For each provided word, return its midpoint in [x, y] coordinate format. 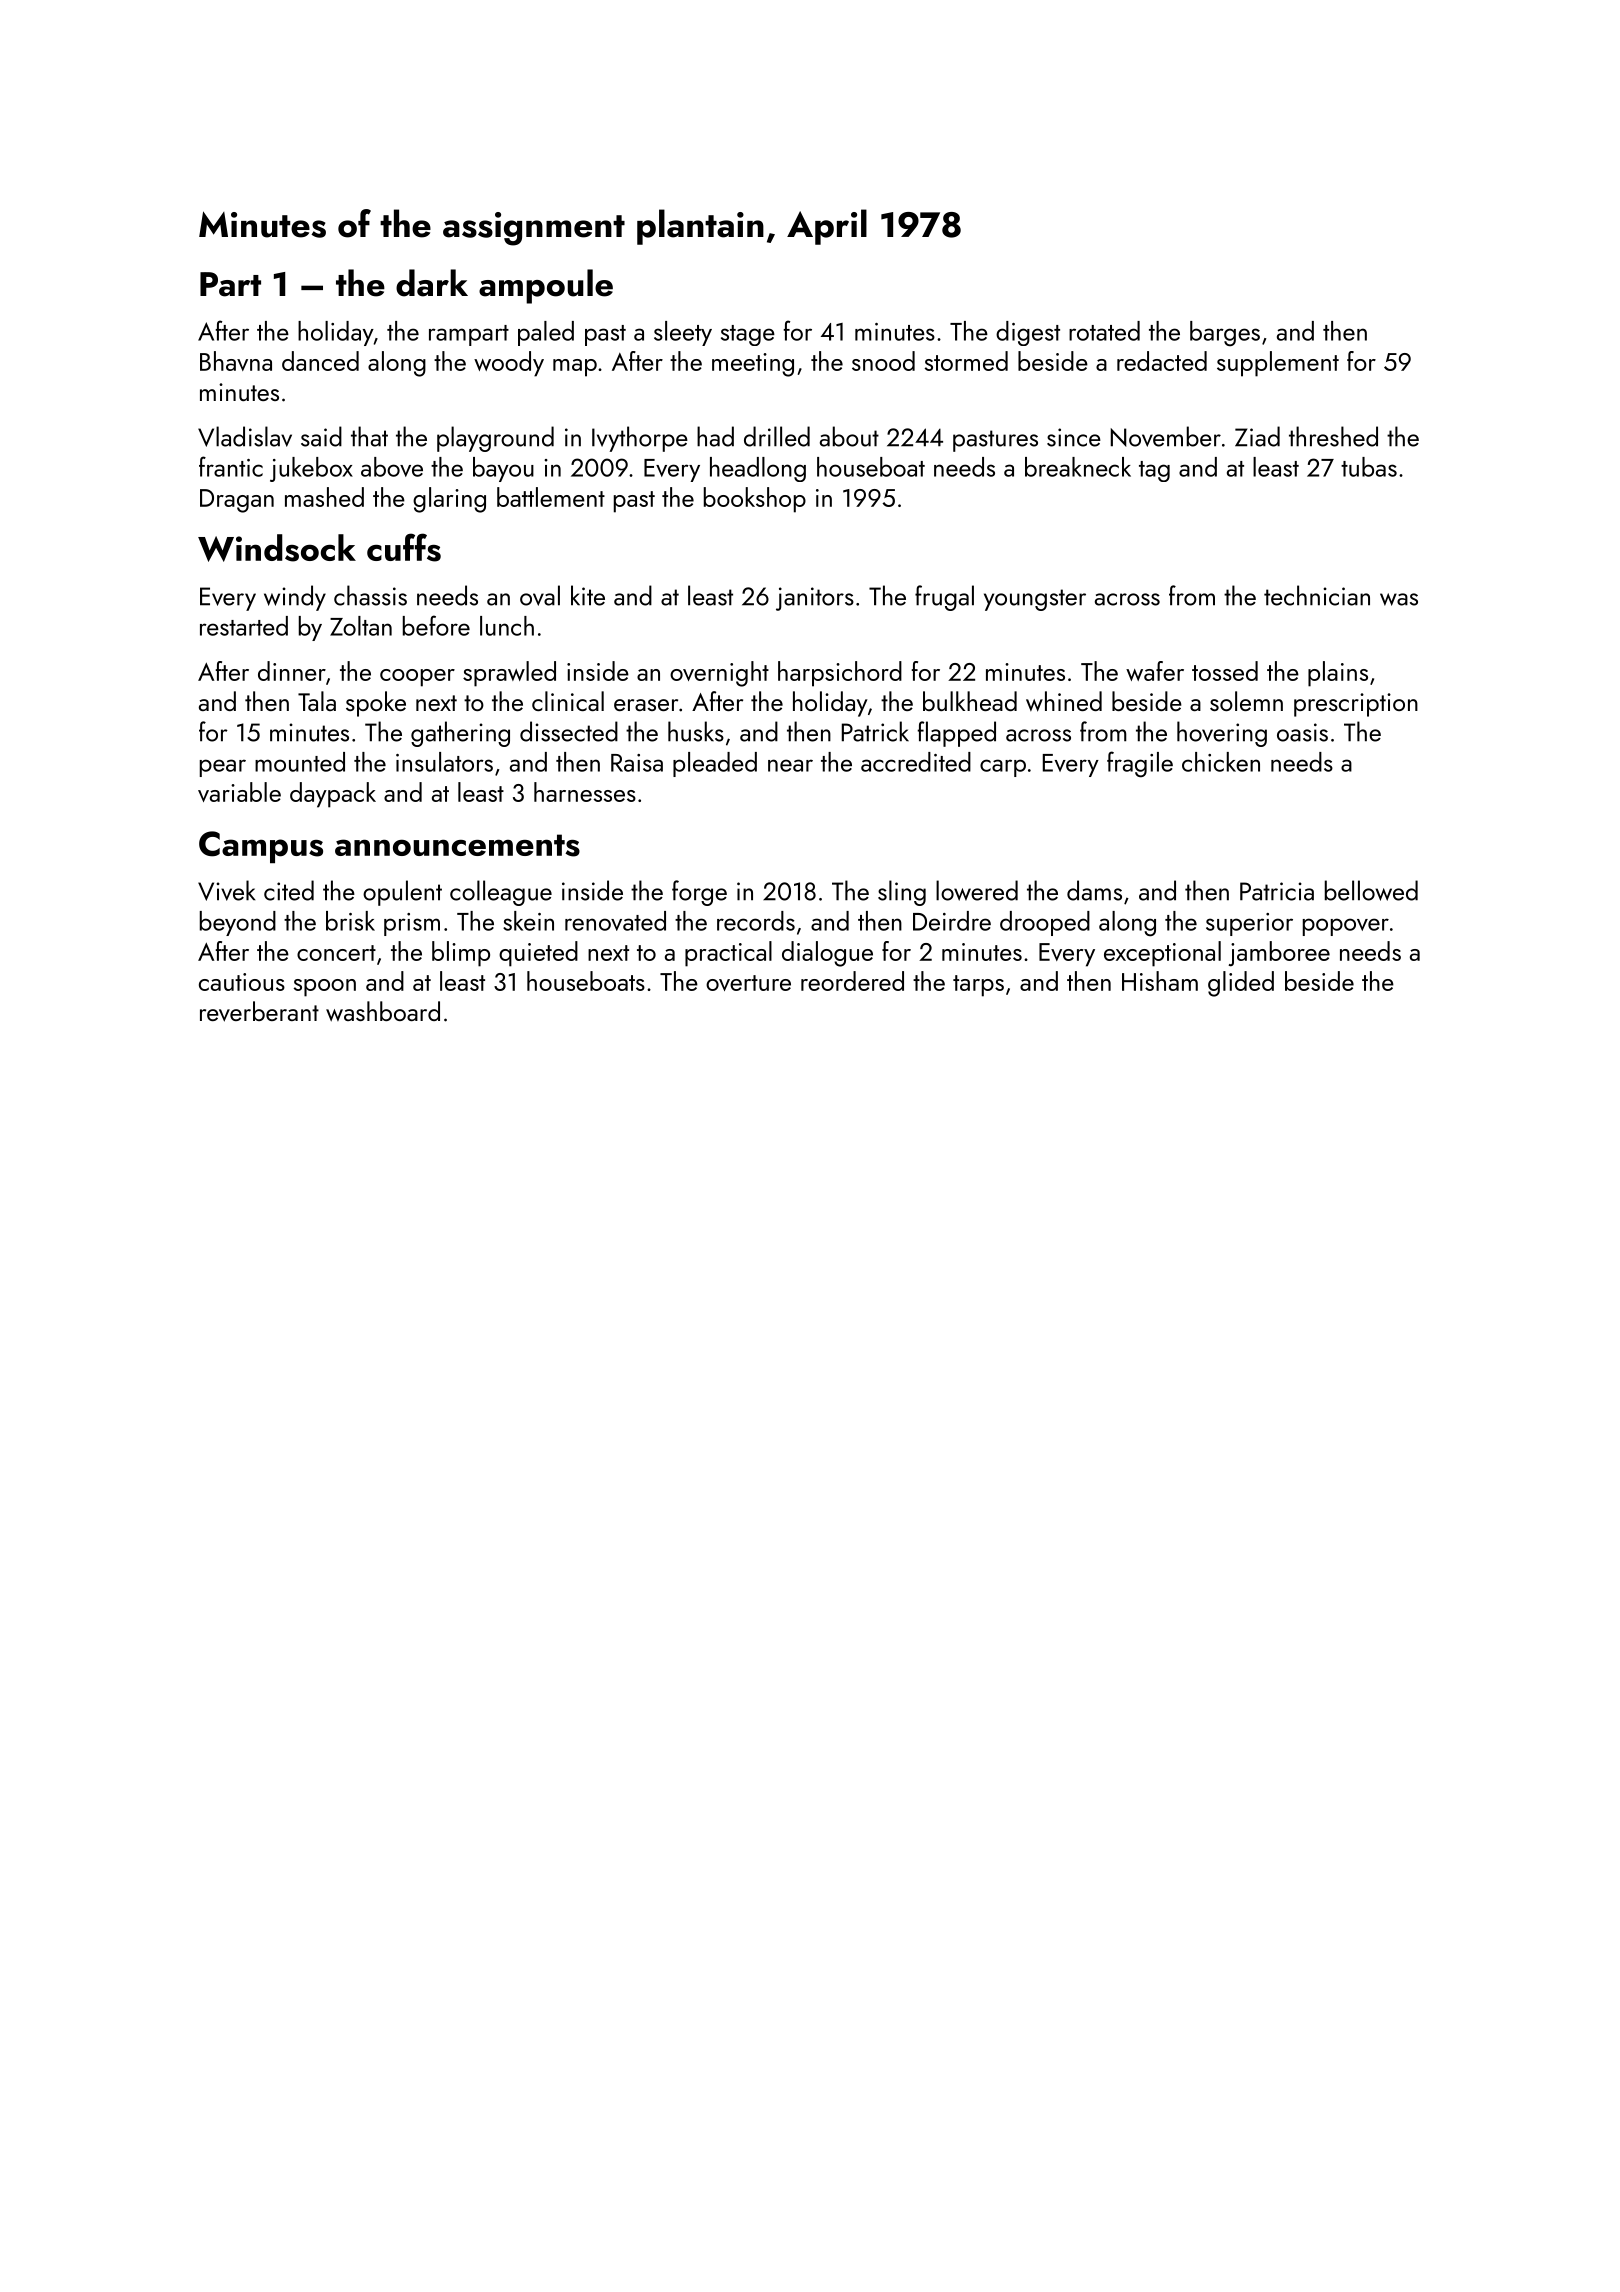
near [790, 765]
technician [1317, 595]
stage [748, 335]
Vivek [226, 890]
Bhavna [236, 361]
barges [1225, 333]
